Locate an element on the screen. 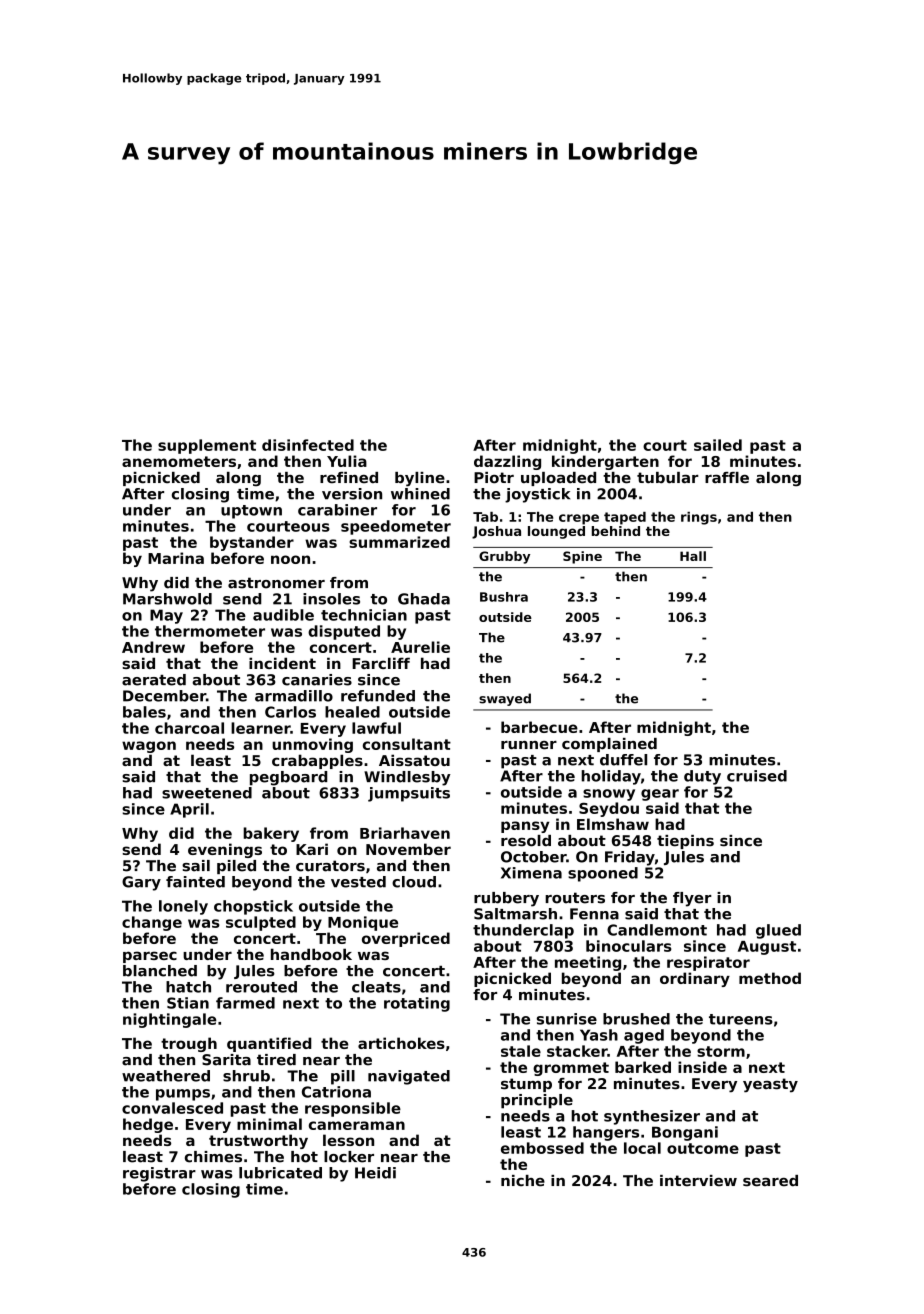  raffle is located at coordinates (727, 478).
